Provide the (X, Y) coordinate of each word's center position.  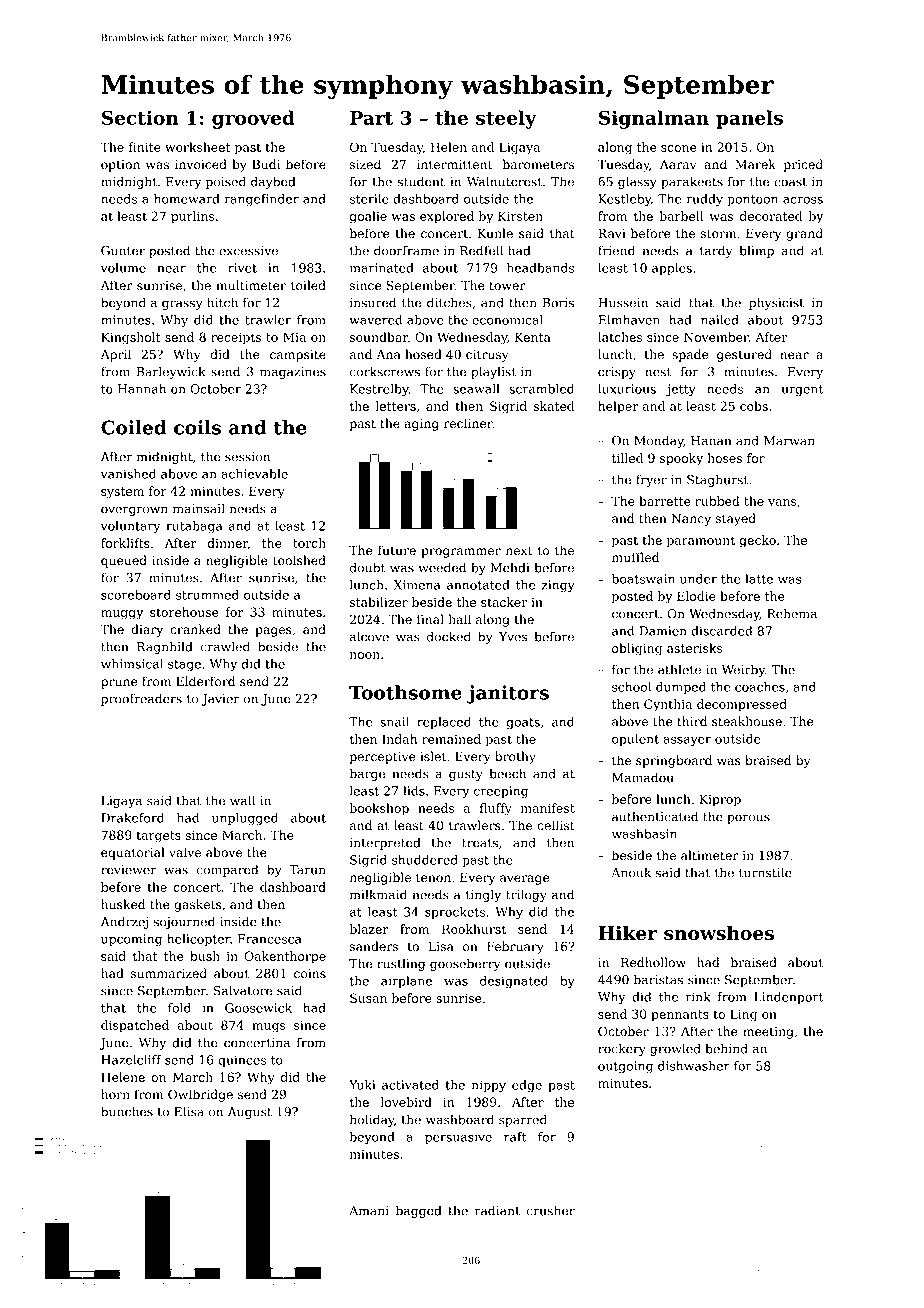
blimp (757, 251)
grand (804, 234)
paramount (701, 542)
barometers (538, 164)
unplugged (245, 819)
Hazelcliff (131, 1060)
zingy (558, 586)
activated (410, 1085)
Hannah (142, 389)
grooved (253, 119)
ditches (449, 302)
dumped (681, 688)
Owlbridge (200, 1095)
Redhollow (653, 962)
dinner (227, 543)
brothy (515, 757)
